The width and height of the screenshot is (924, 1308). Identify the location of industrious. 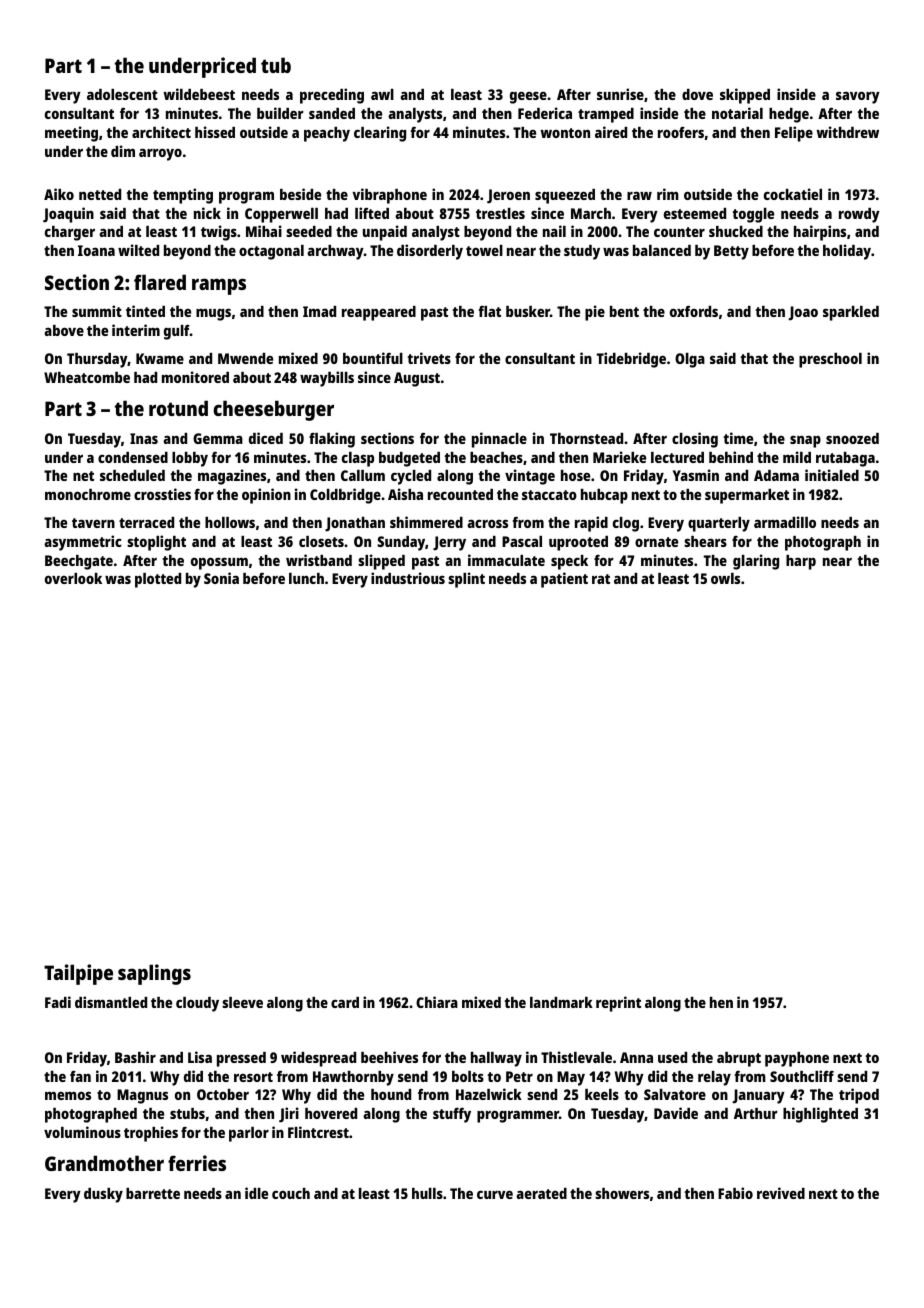
(408, 578).
